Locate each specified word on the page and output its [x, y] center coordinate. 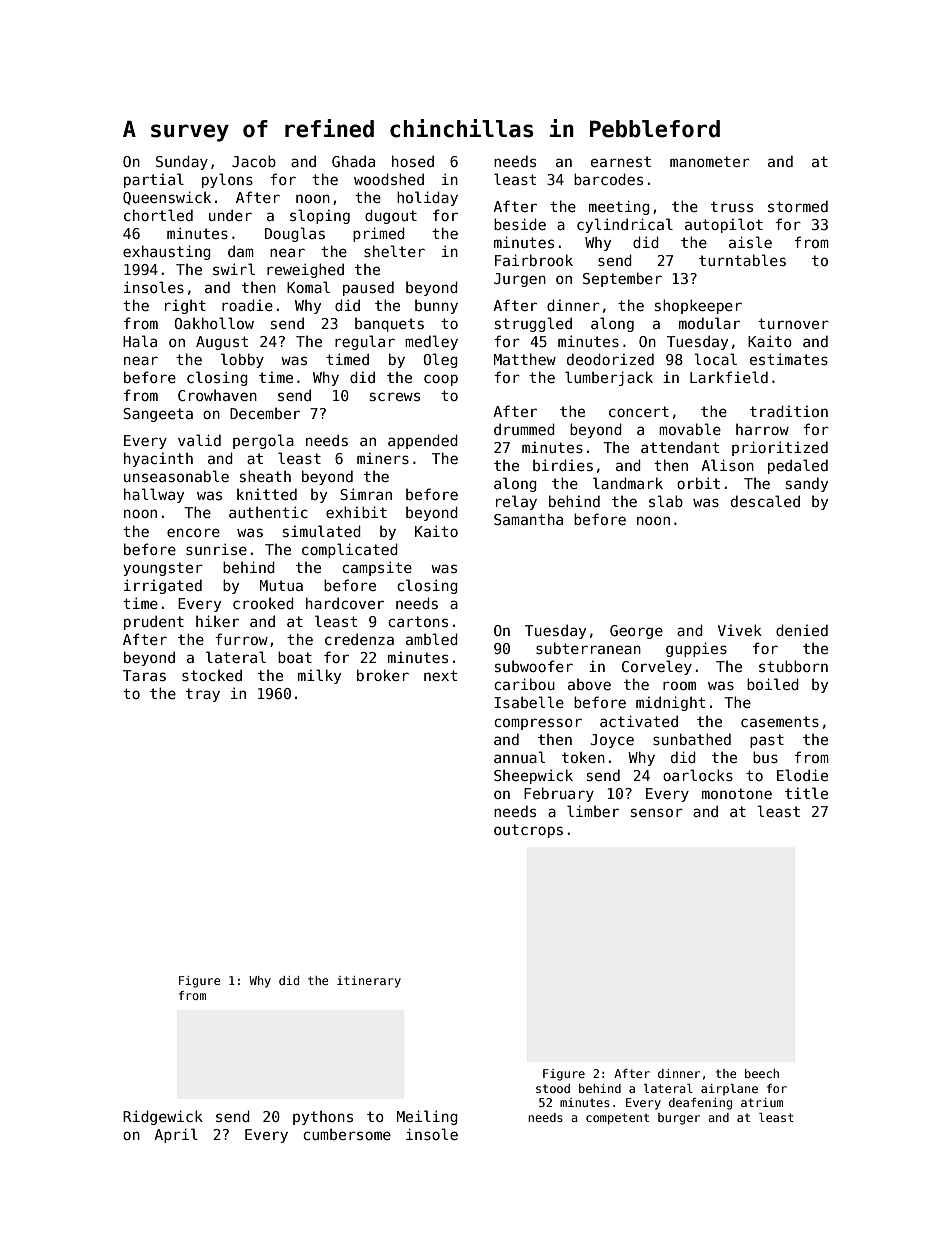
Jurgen [520, 280]
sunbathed [692, 739]
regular [365, 342]
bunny [436, 306]
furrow [241, 639]
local [716, 359]
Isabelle [529, 702]
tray [203, 695]
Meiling [427, 1117]
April [176, 1135]
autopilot [724, 225]
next [440, 675]
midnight [670, 703]
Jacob [254, 161]
